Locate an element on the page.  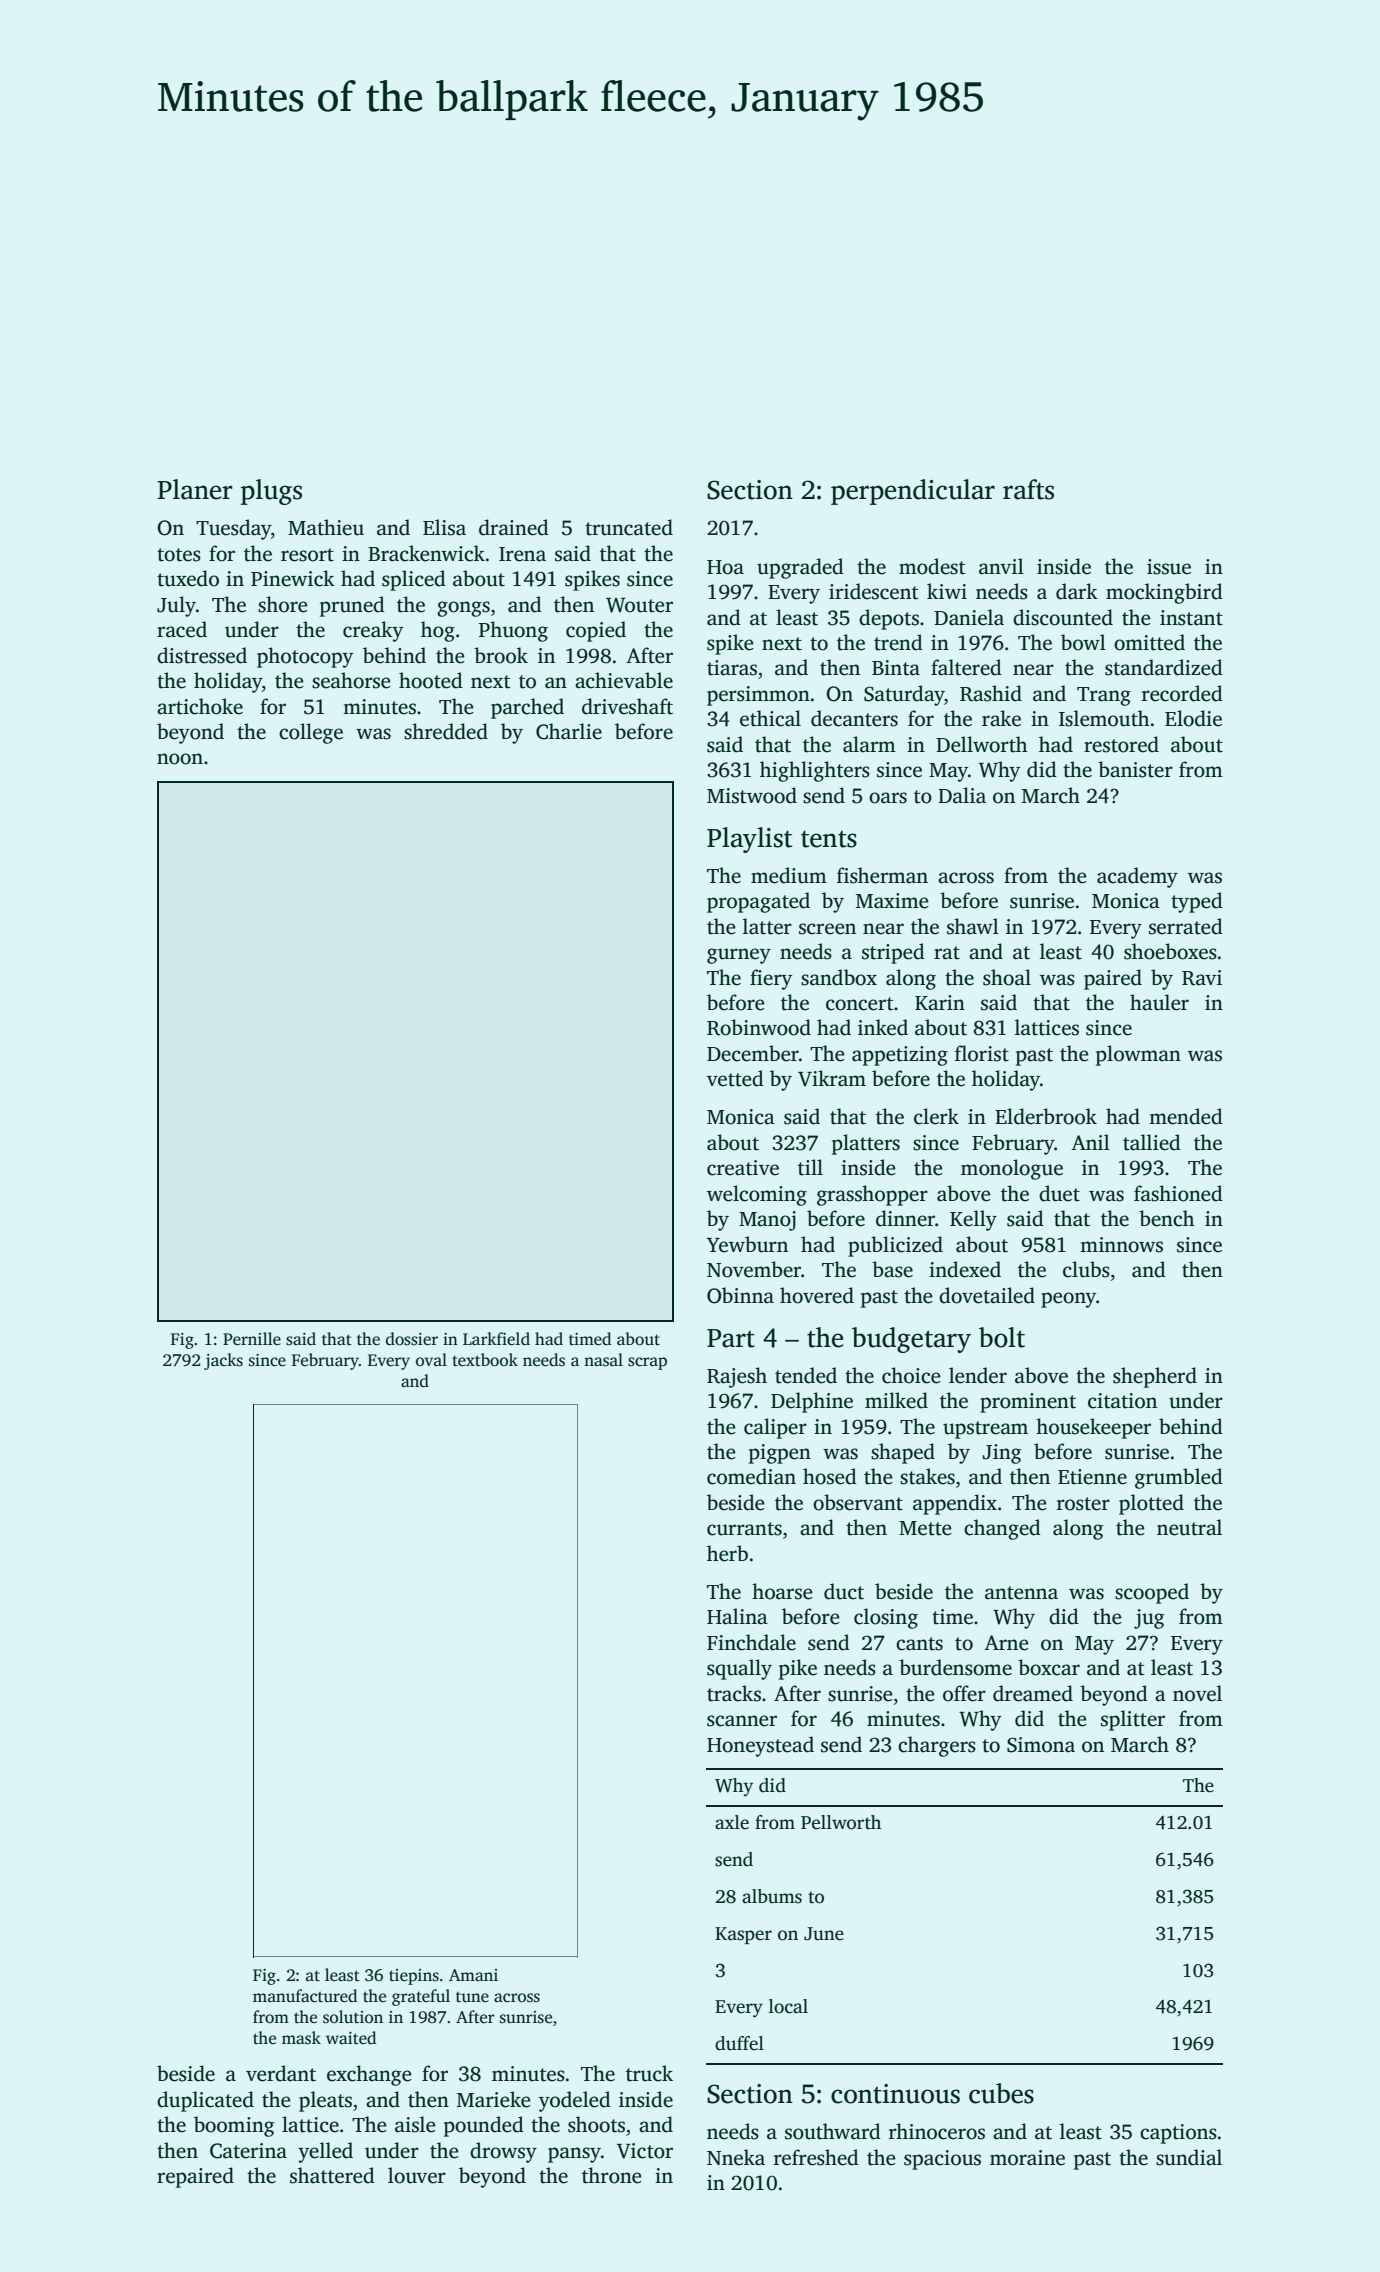
grumbled is located at coordinates (1179, 1478).
